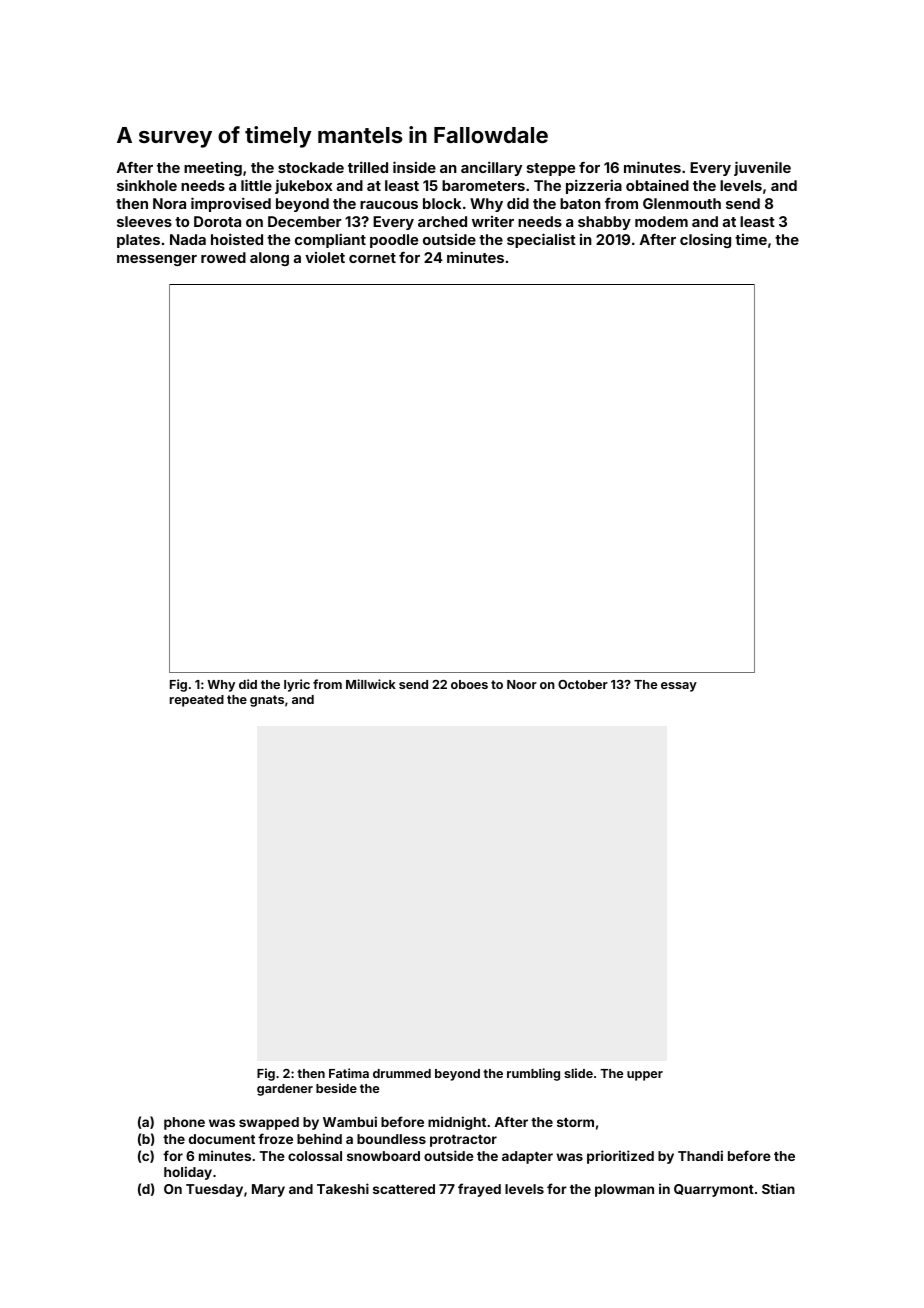 Image resolution: width=924 pixels, height=1308 pixels. Describe the element at coordinates (679, 687) in the screenshot. I see `essay` at that location.
